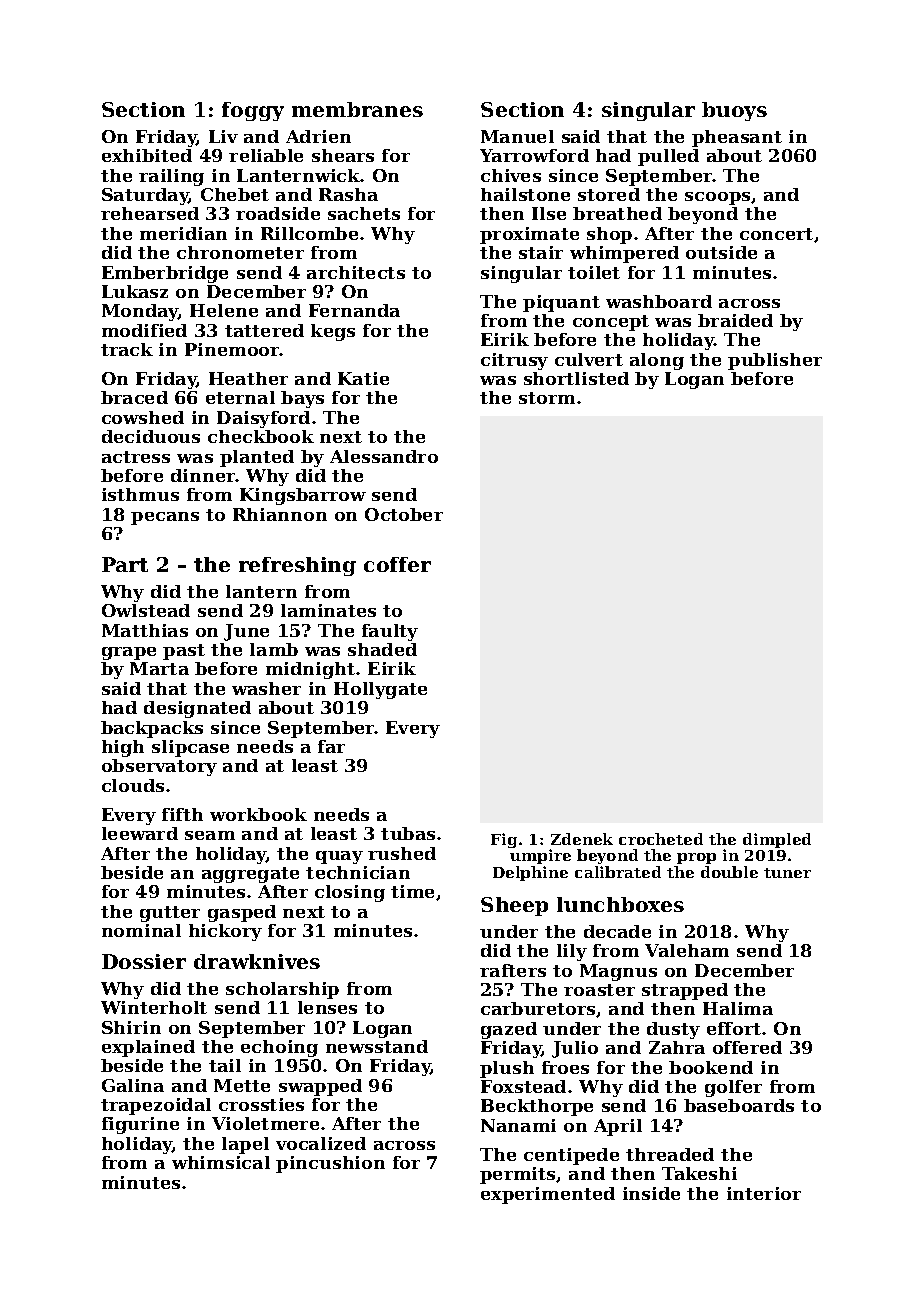 The width and height of the document is (924, 1311). I want to click on membranes, so click(357, 109).
